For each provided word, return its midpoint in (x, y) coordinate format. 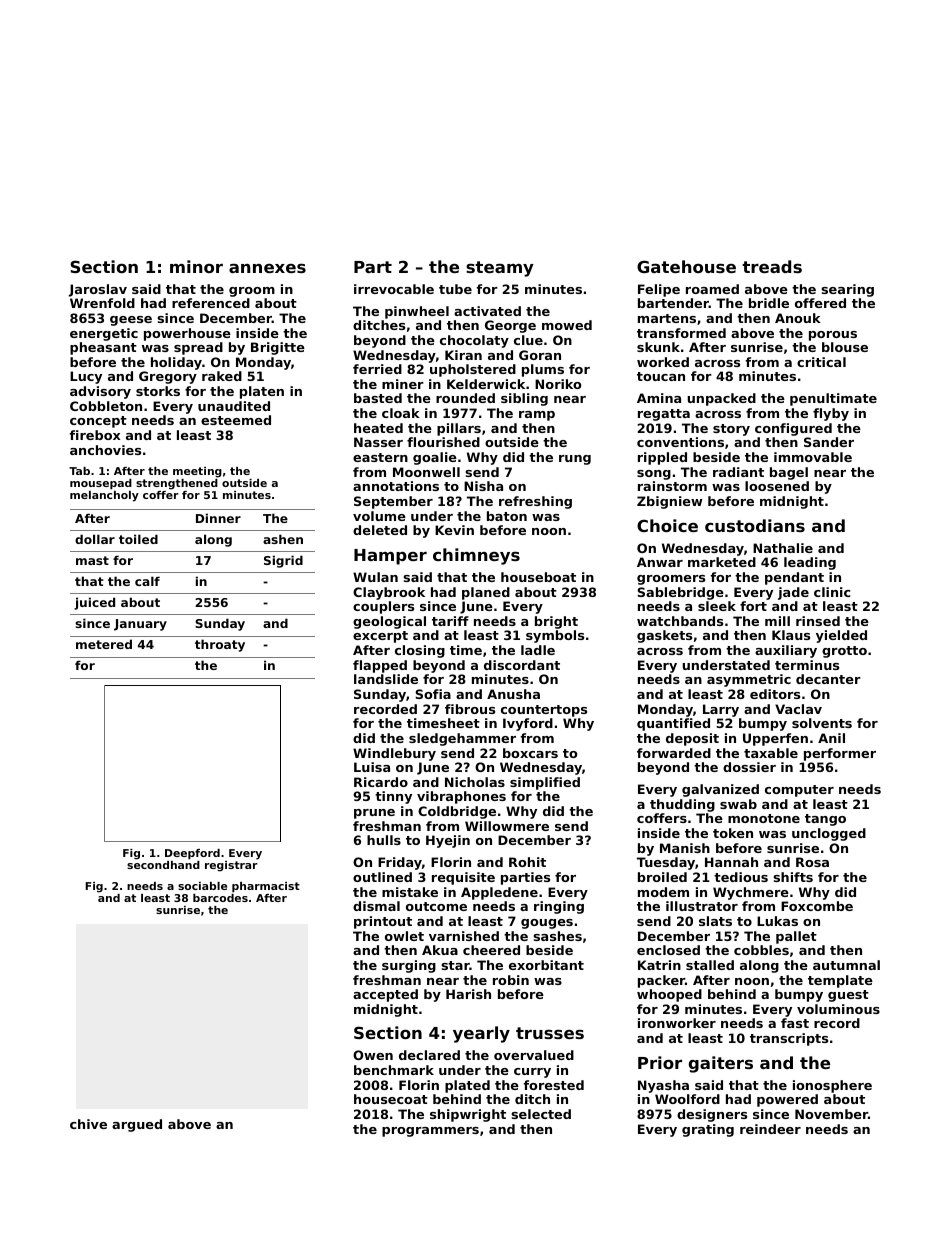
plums (543, 370)
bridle (769, 303)
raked (222, 376)
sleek (717, 606)
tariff (450, 621)
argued (137, 1125)
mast (92, 560)
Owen (373, 1055)
